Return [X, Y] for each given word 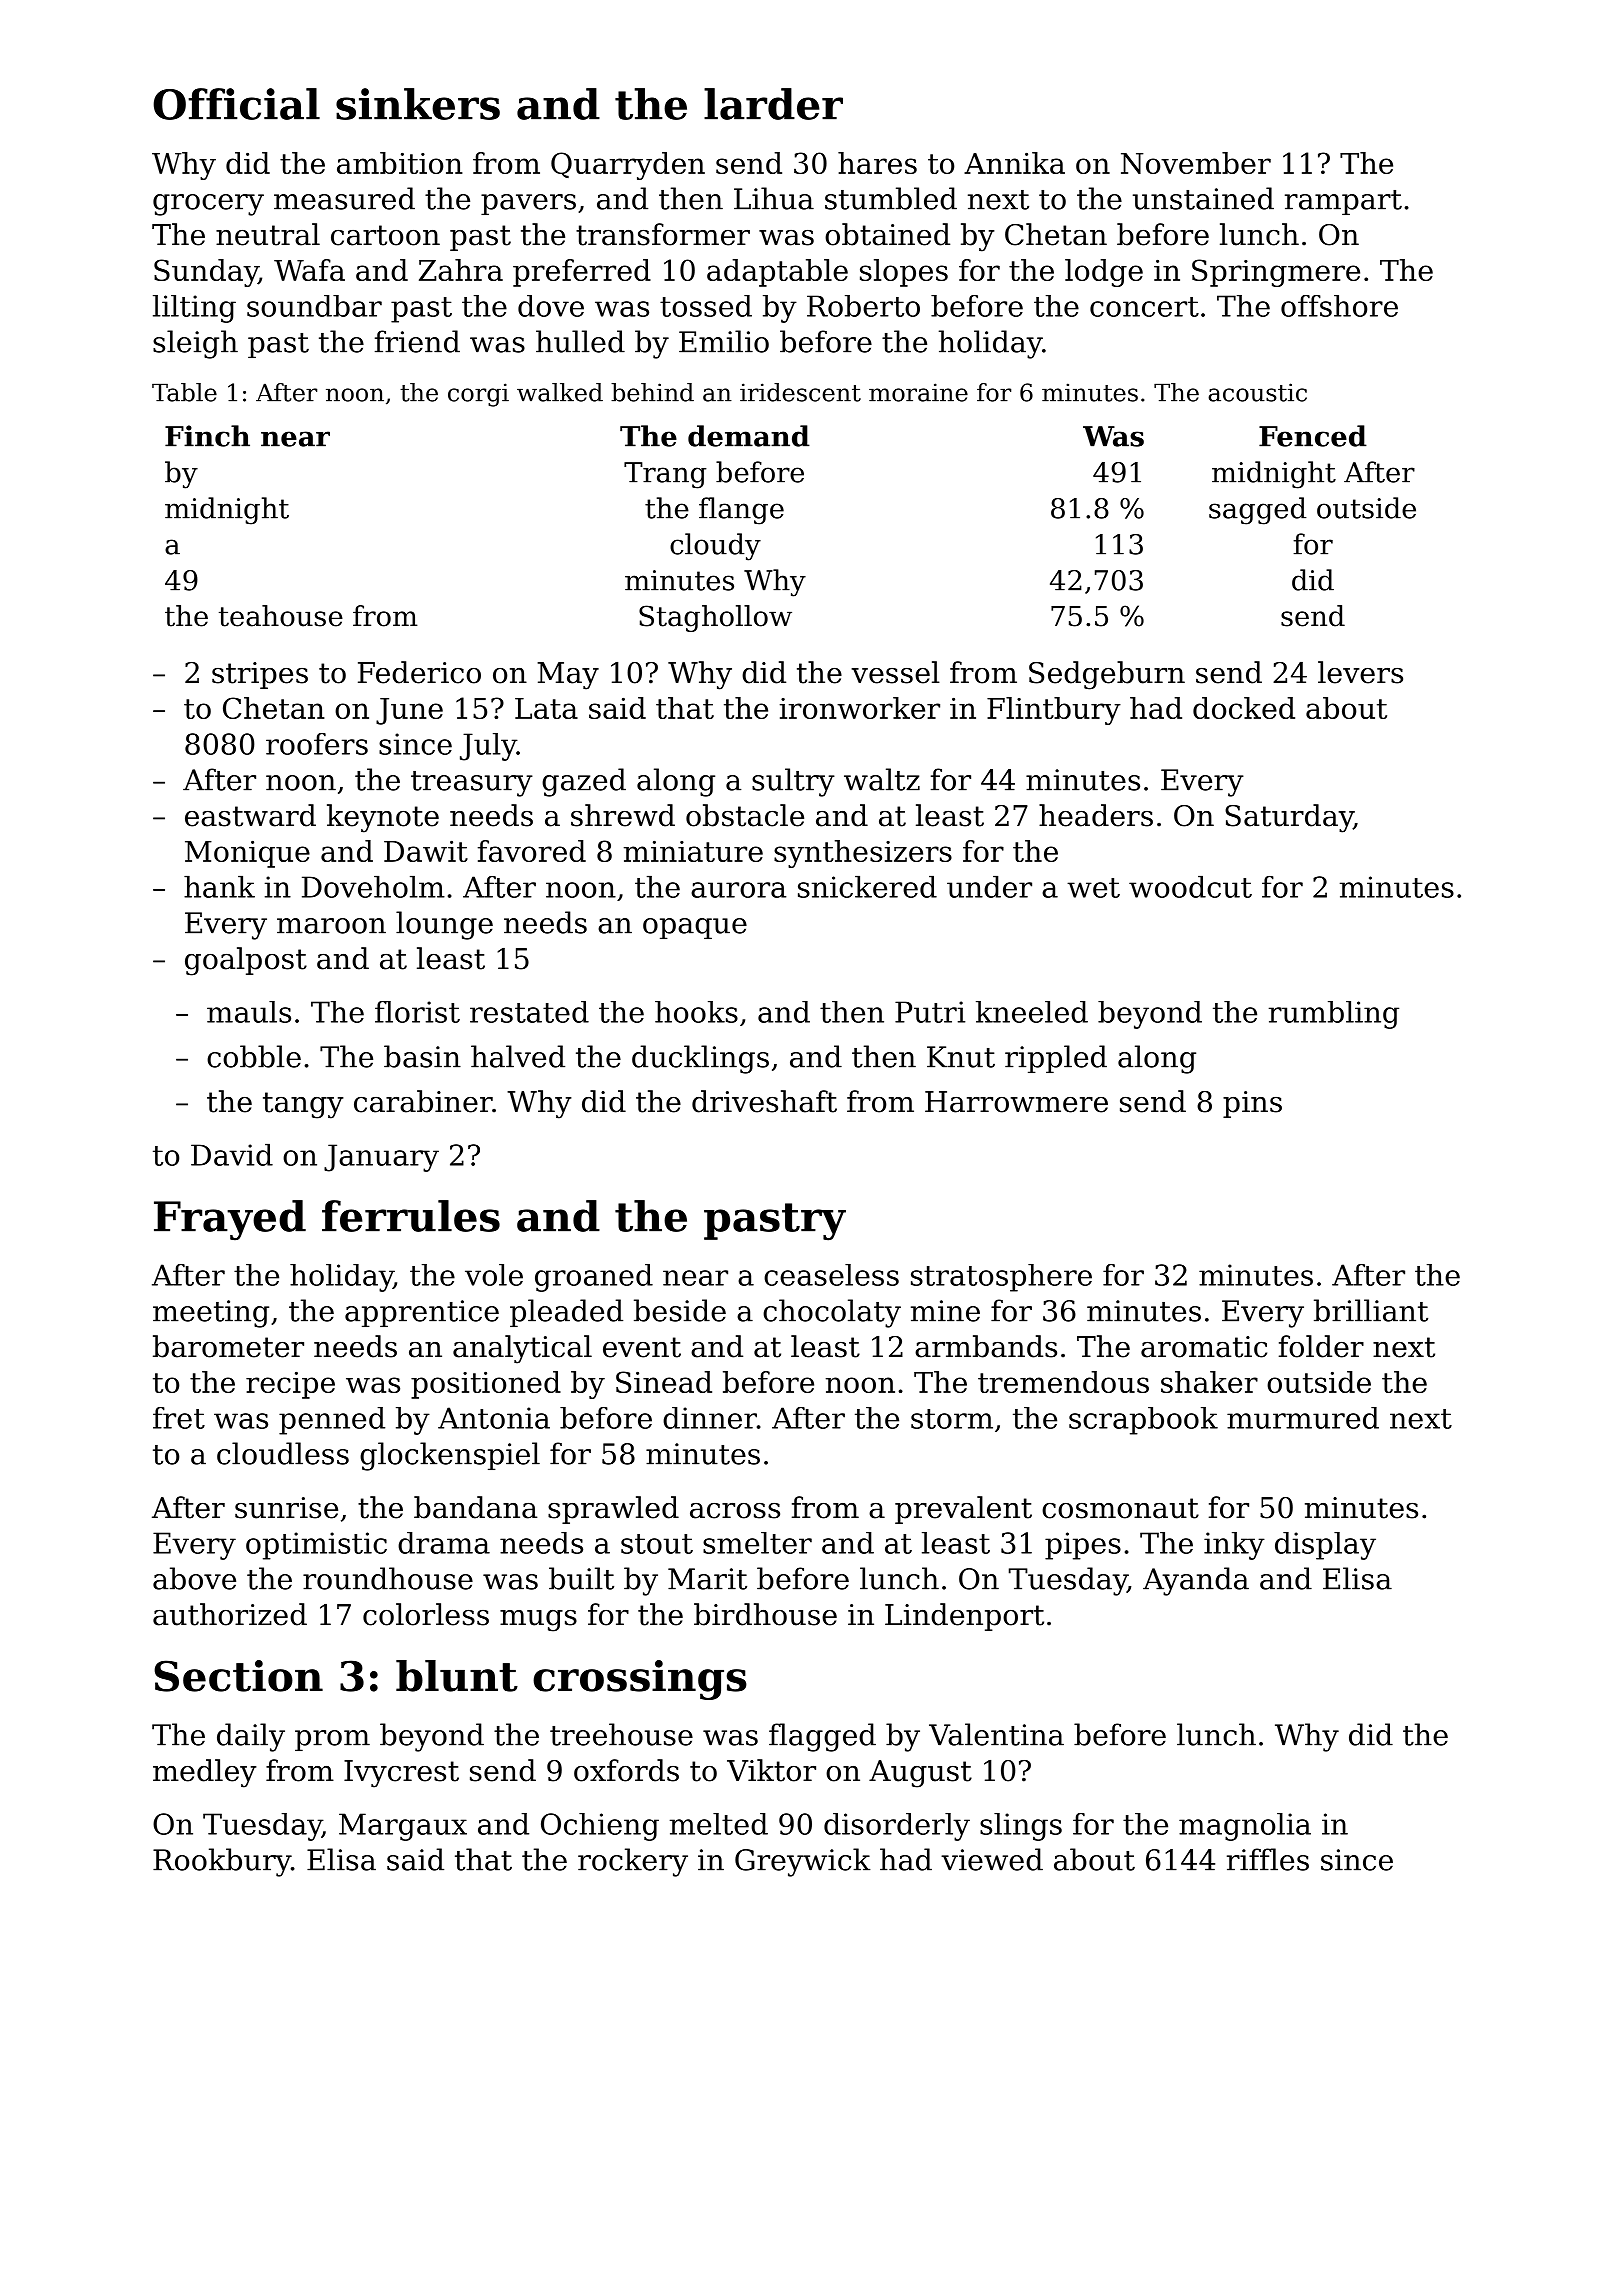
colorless [426, 1614]
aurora [738, 890]
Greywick [803, 1862]
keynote [383, 818]
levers [1360, 672]
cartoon [385, 235]
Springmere [1276, 273]
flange [741, 511]
